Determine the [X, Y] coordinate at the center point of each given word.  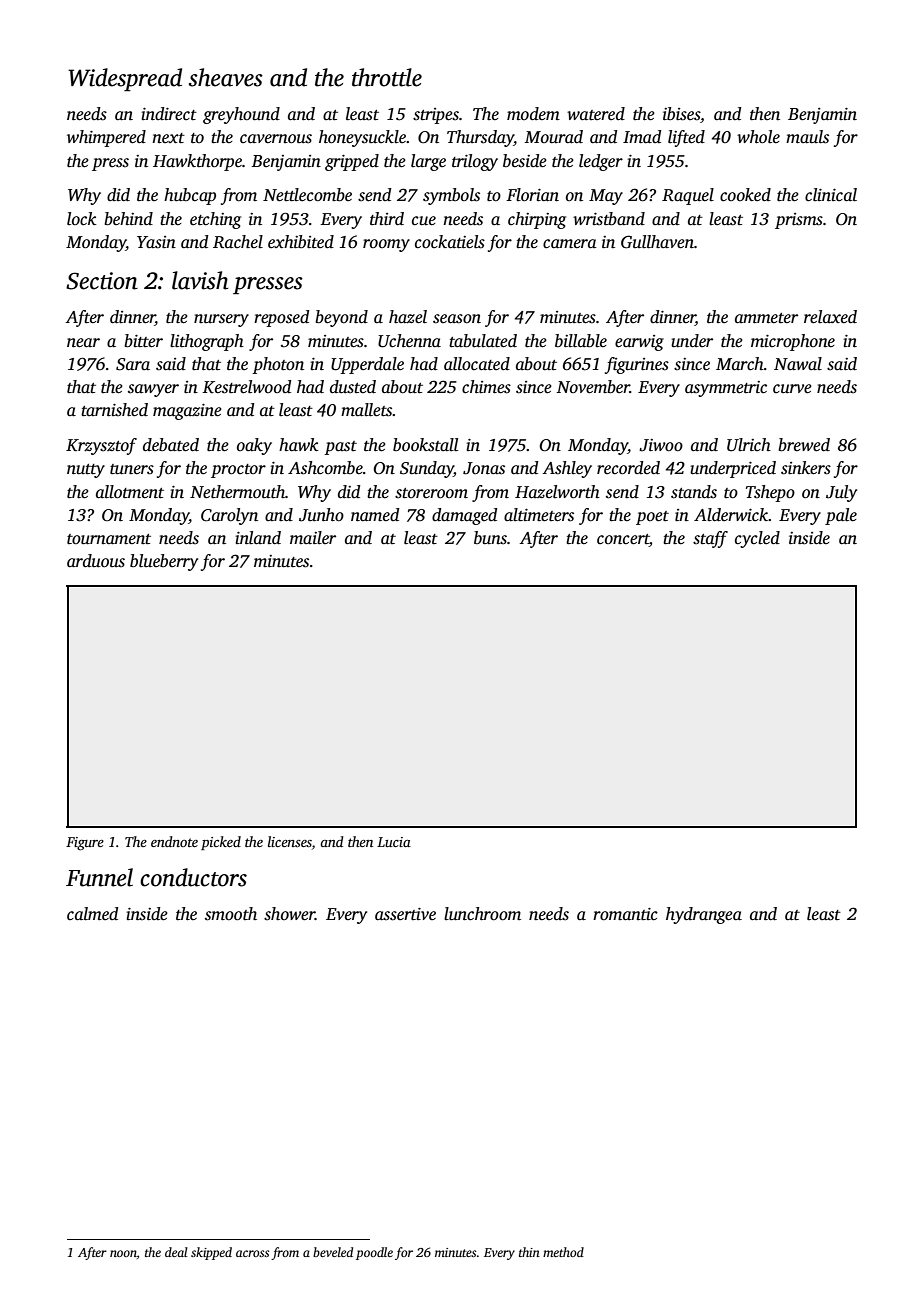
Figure [85, 844]
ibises [681, 114]
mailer [313, 537]
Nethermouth [237, 492]
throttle [387, 77]
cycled [757, 539]
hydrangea [704, 915]
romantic [625, 914]
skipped [211, 1253]
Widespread [125, 79]
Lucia [394, 842]
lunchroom [482, 914]
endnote [174, 841]
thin [529, 1252]
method [563, 1252]
